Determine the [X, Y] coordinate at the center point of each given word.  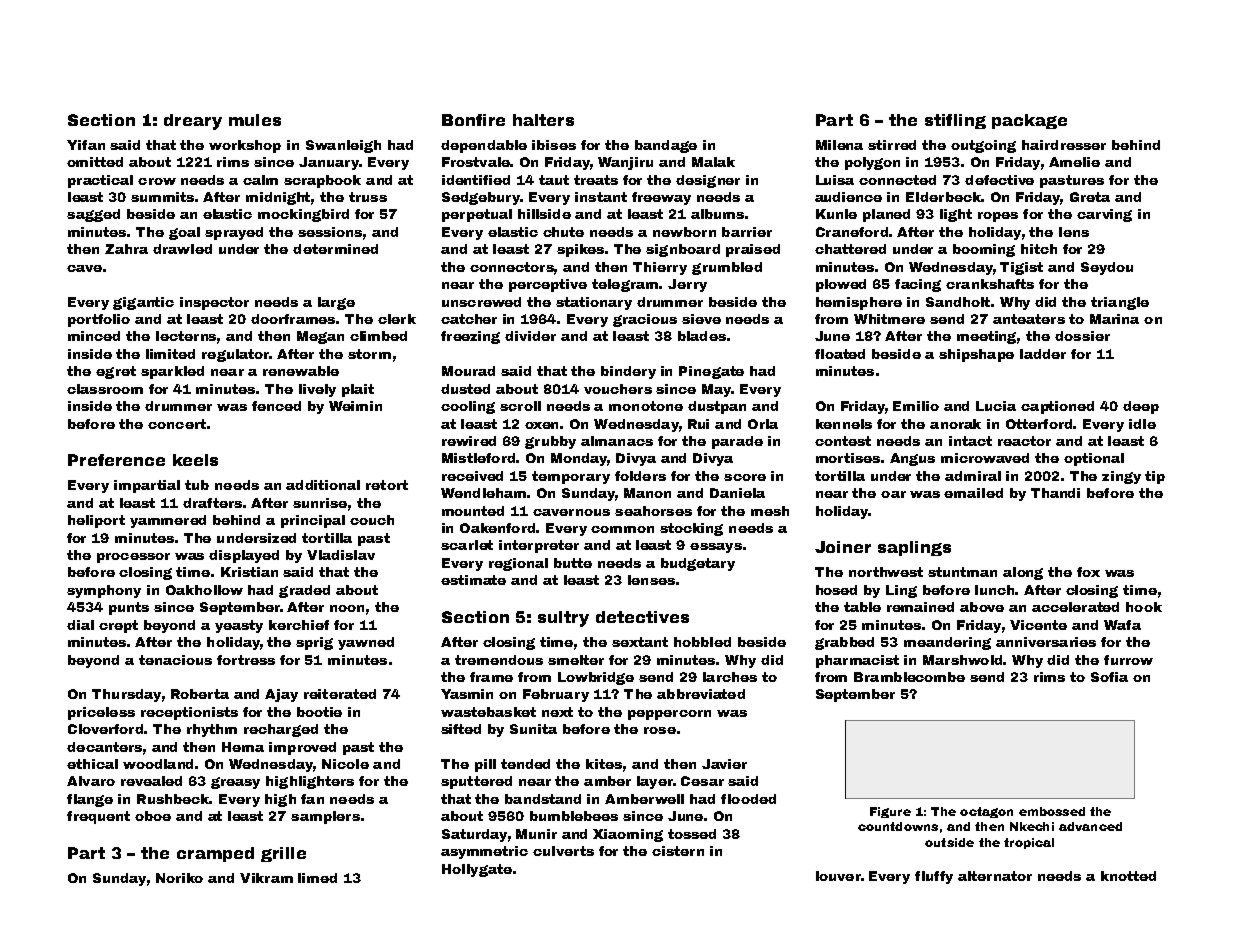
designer [708, 181]
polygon [872, 163]
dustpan [717, 407]
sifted [461, 729]
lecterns [186, 336]
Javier [724, 764]
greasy [235, 783]
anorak [955, 424]
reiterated [340, 694]
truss [368, 197]
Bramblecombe [909, 677]
